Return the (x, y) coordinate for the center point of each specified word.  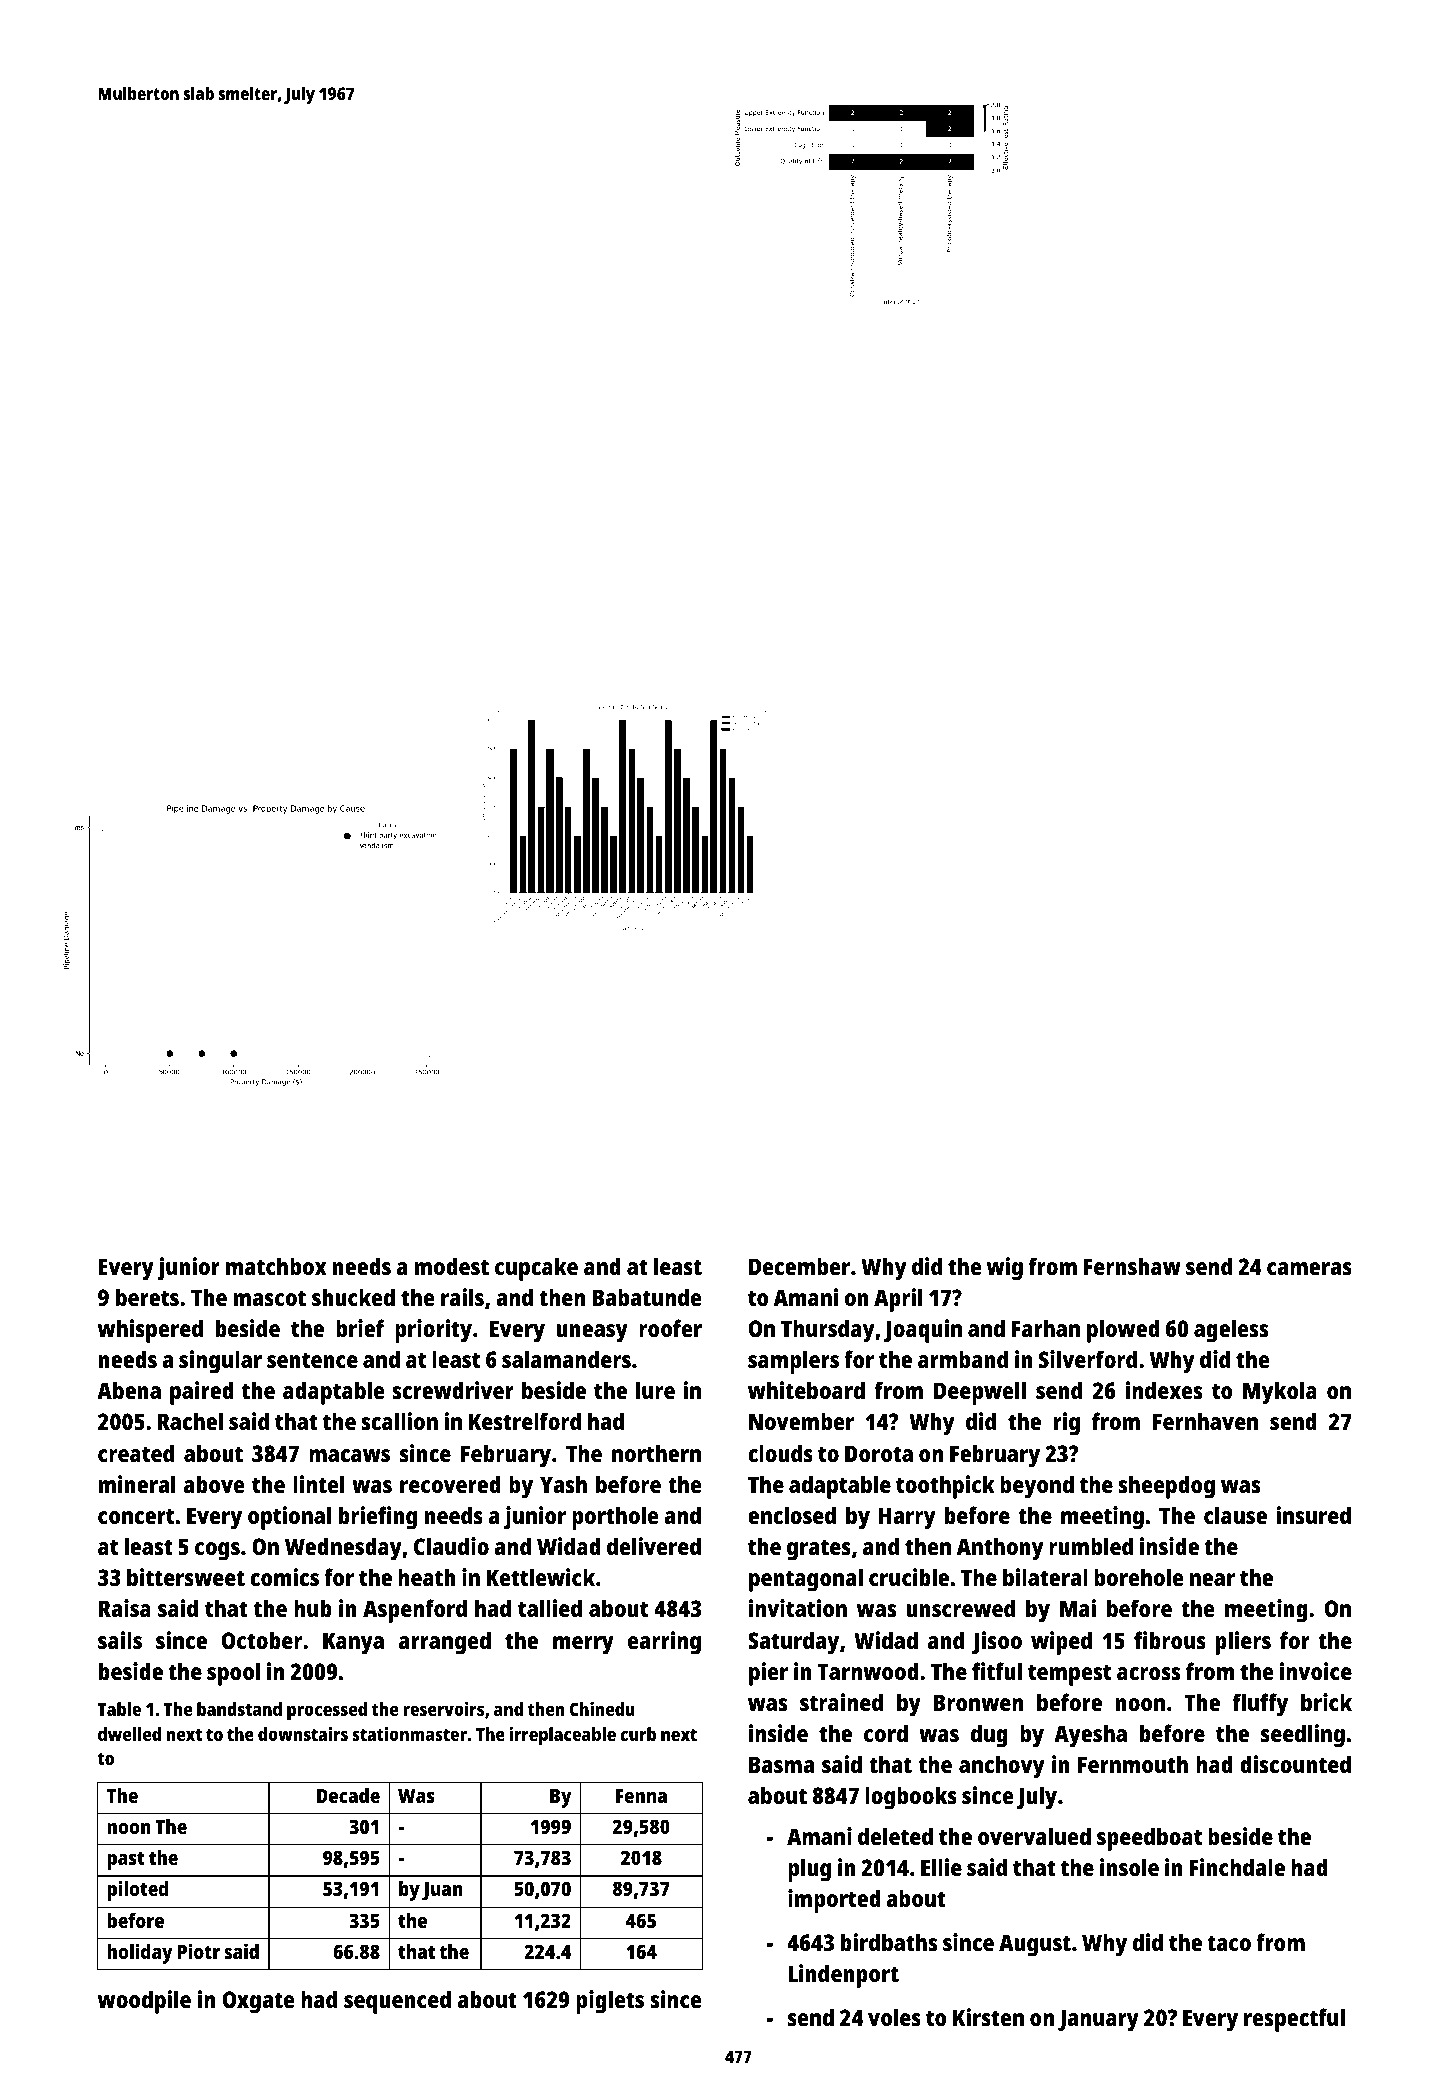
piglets (610, 2002)
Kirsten (988, 2017)
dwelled (129, 1734)
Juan (442, 1891)
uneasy (592, 1333)
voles (894, 2017)
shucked (353, 1297)
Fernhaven (1205, 1421)
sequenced (397, 2002)
